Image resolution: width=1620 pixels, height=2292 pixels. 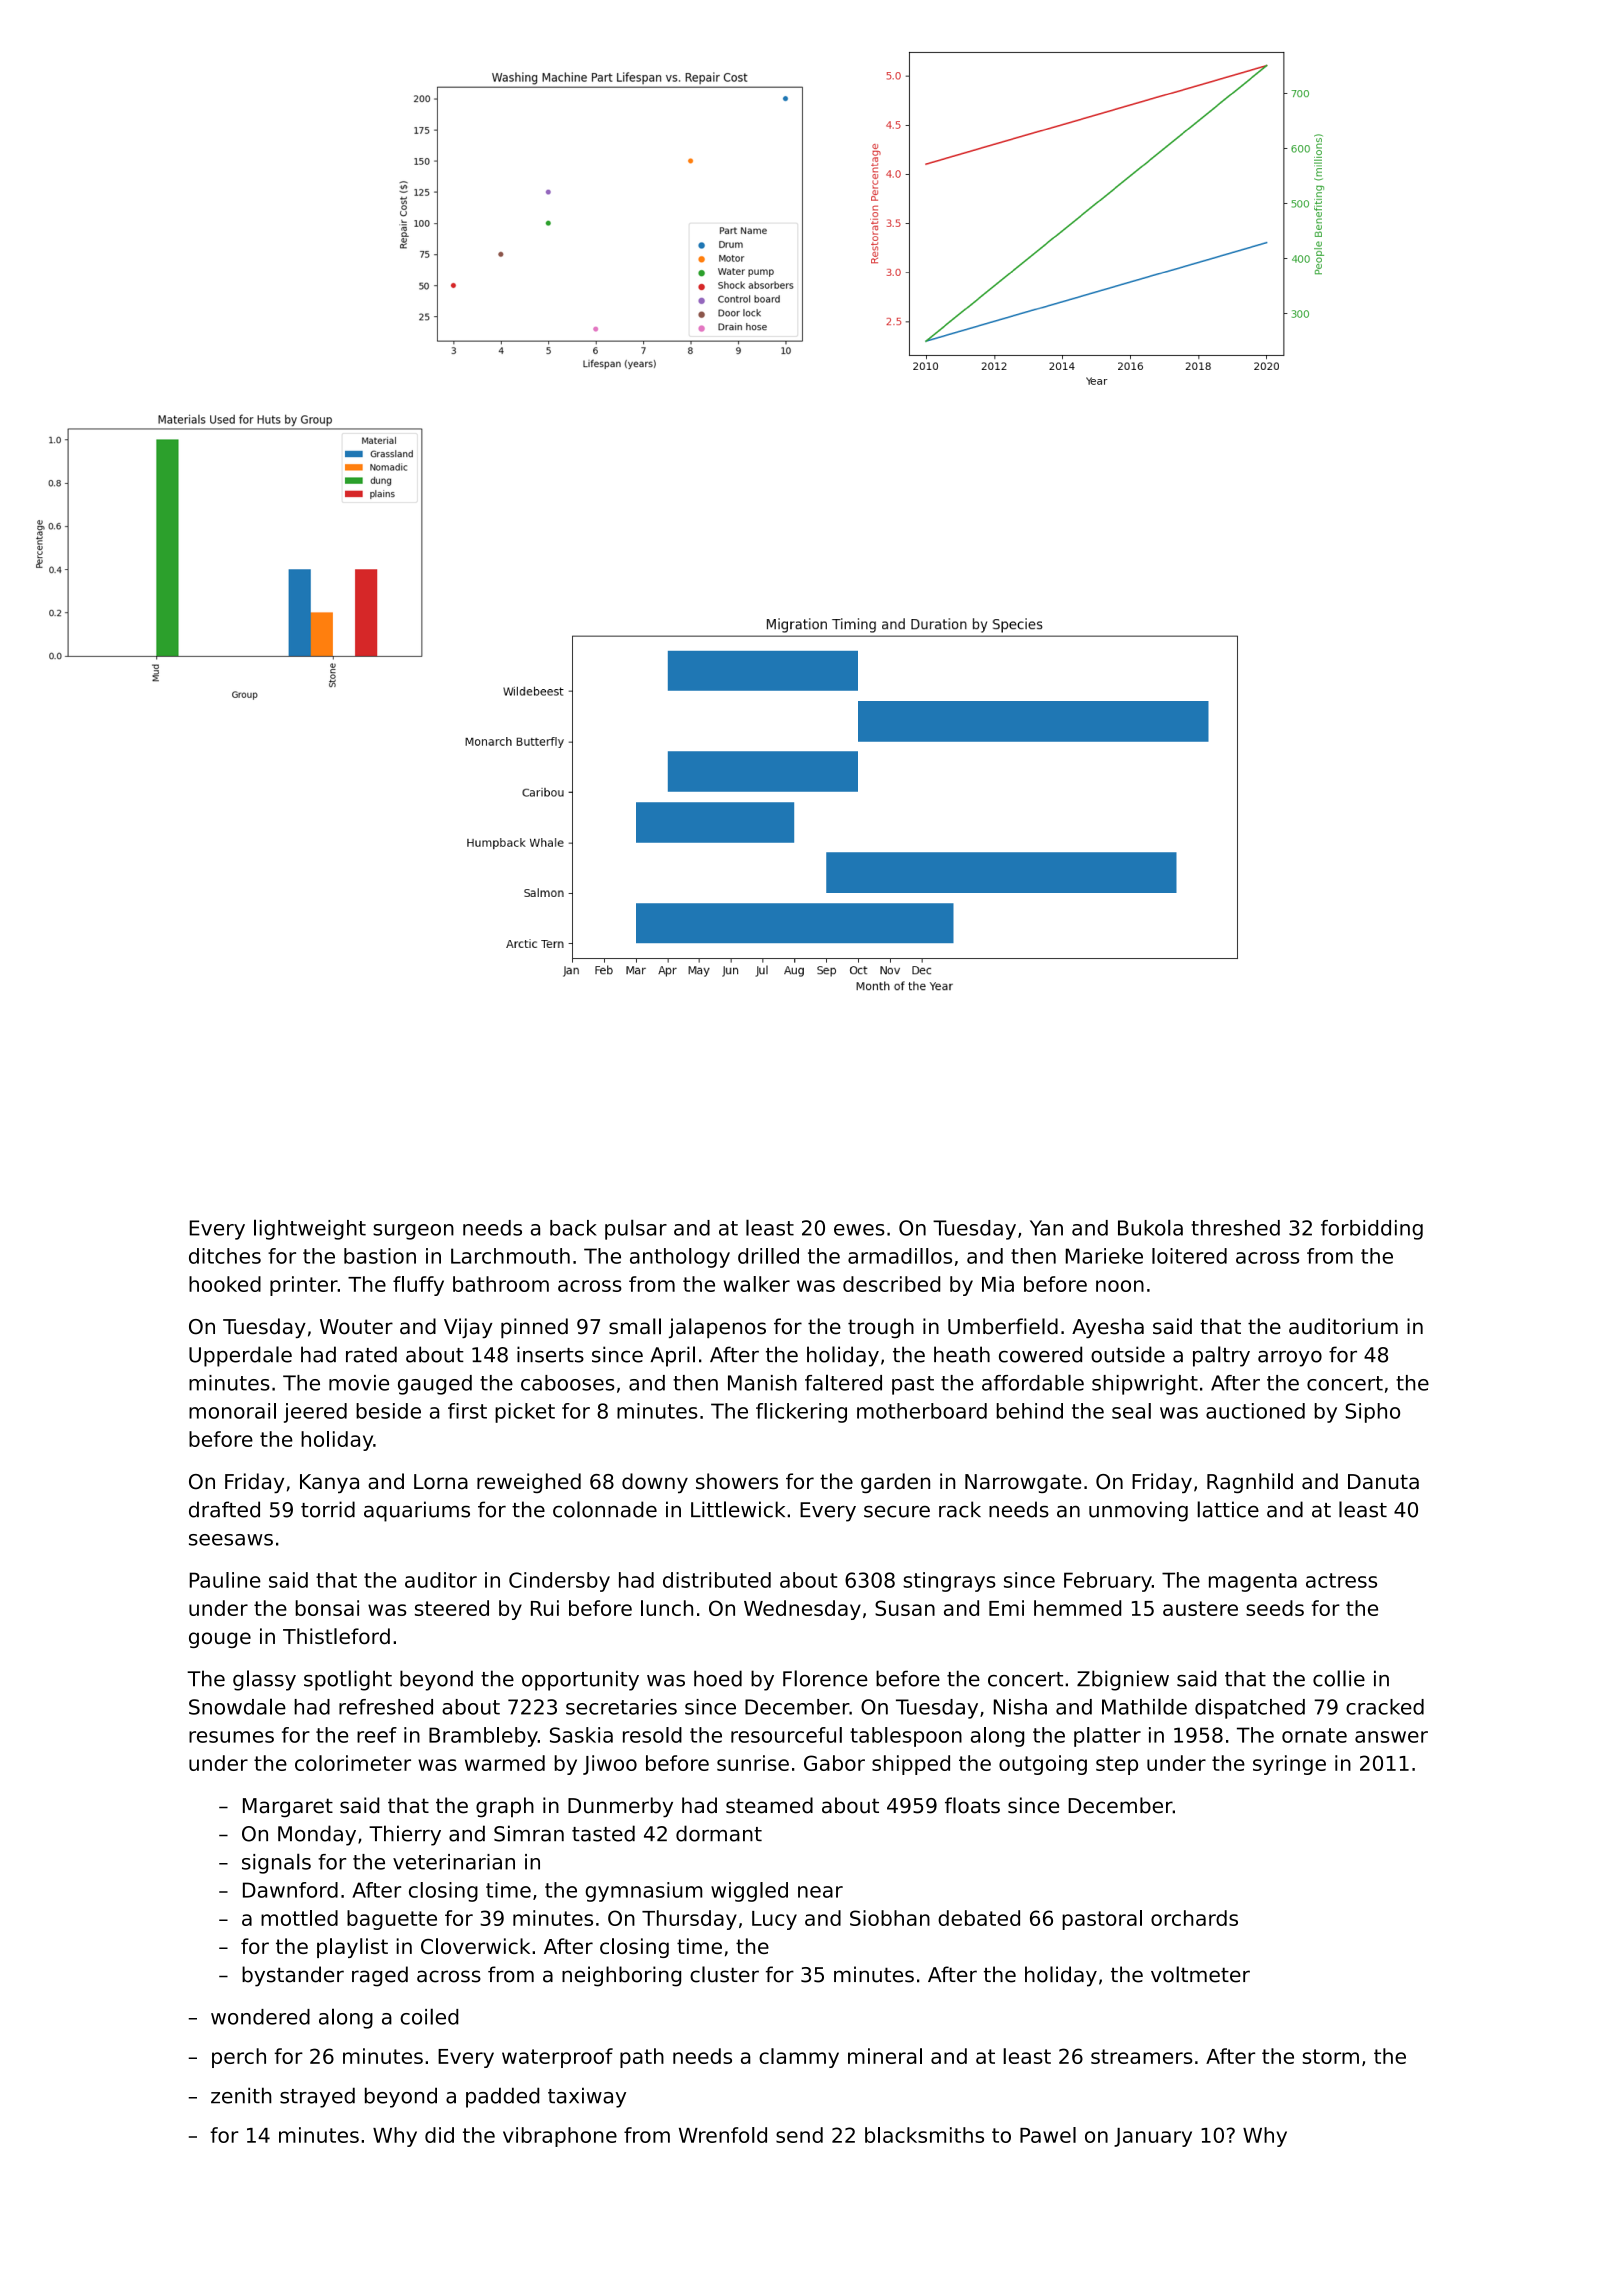 What do you see at coordinates (1341, 1580) in the screenshot?
I see `actress` at bounding box center [1341, 1580].
